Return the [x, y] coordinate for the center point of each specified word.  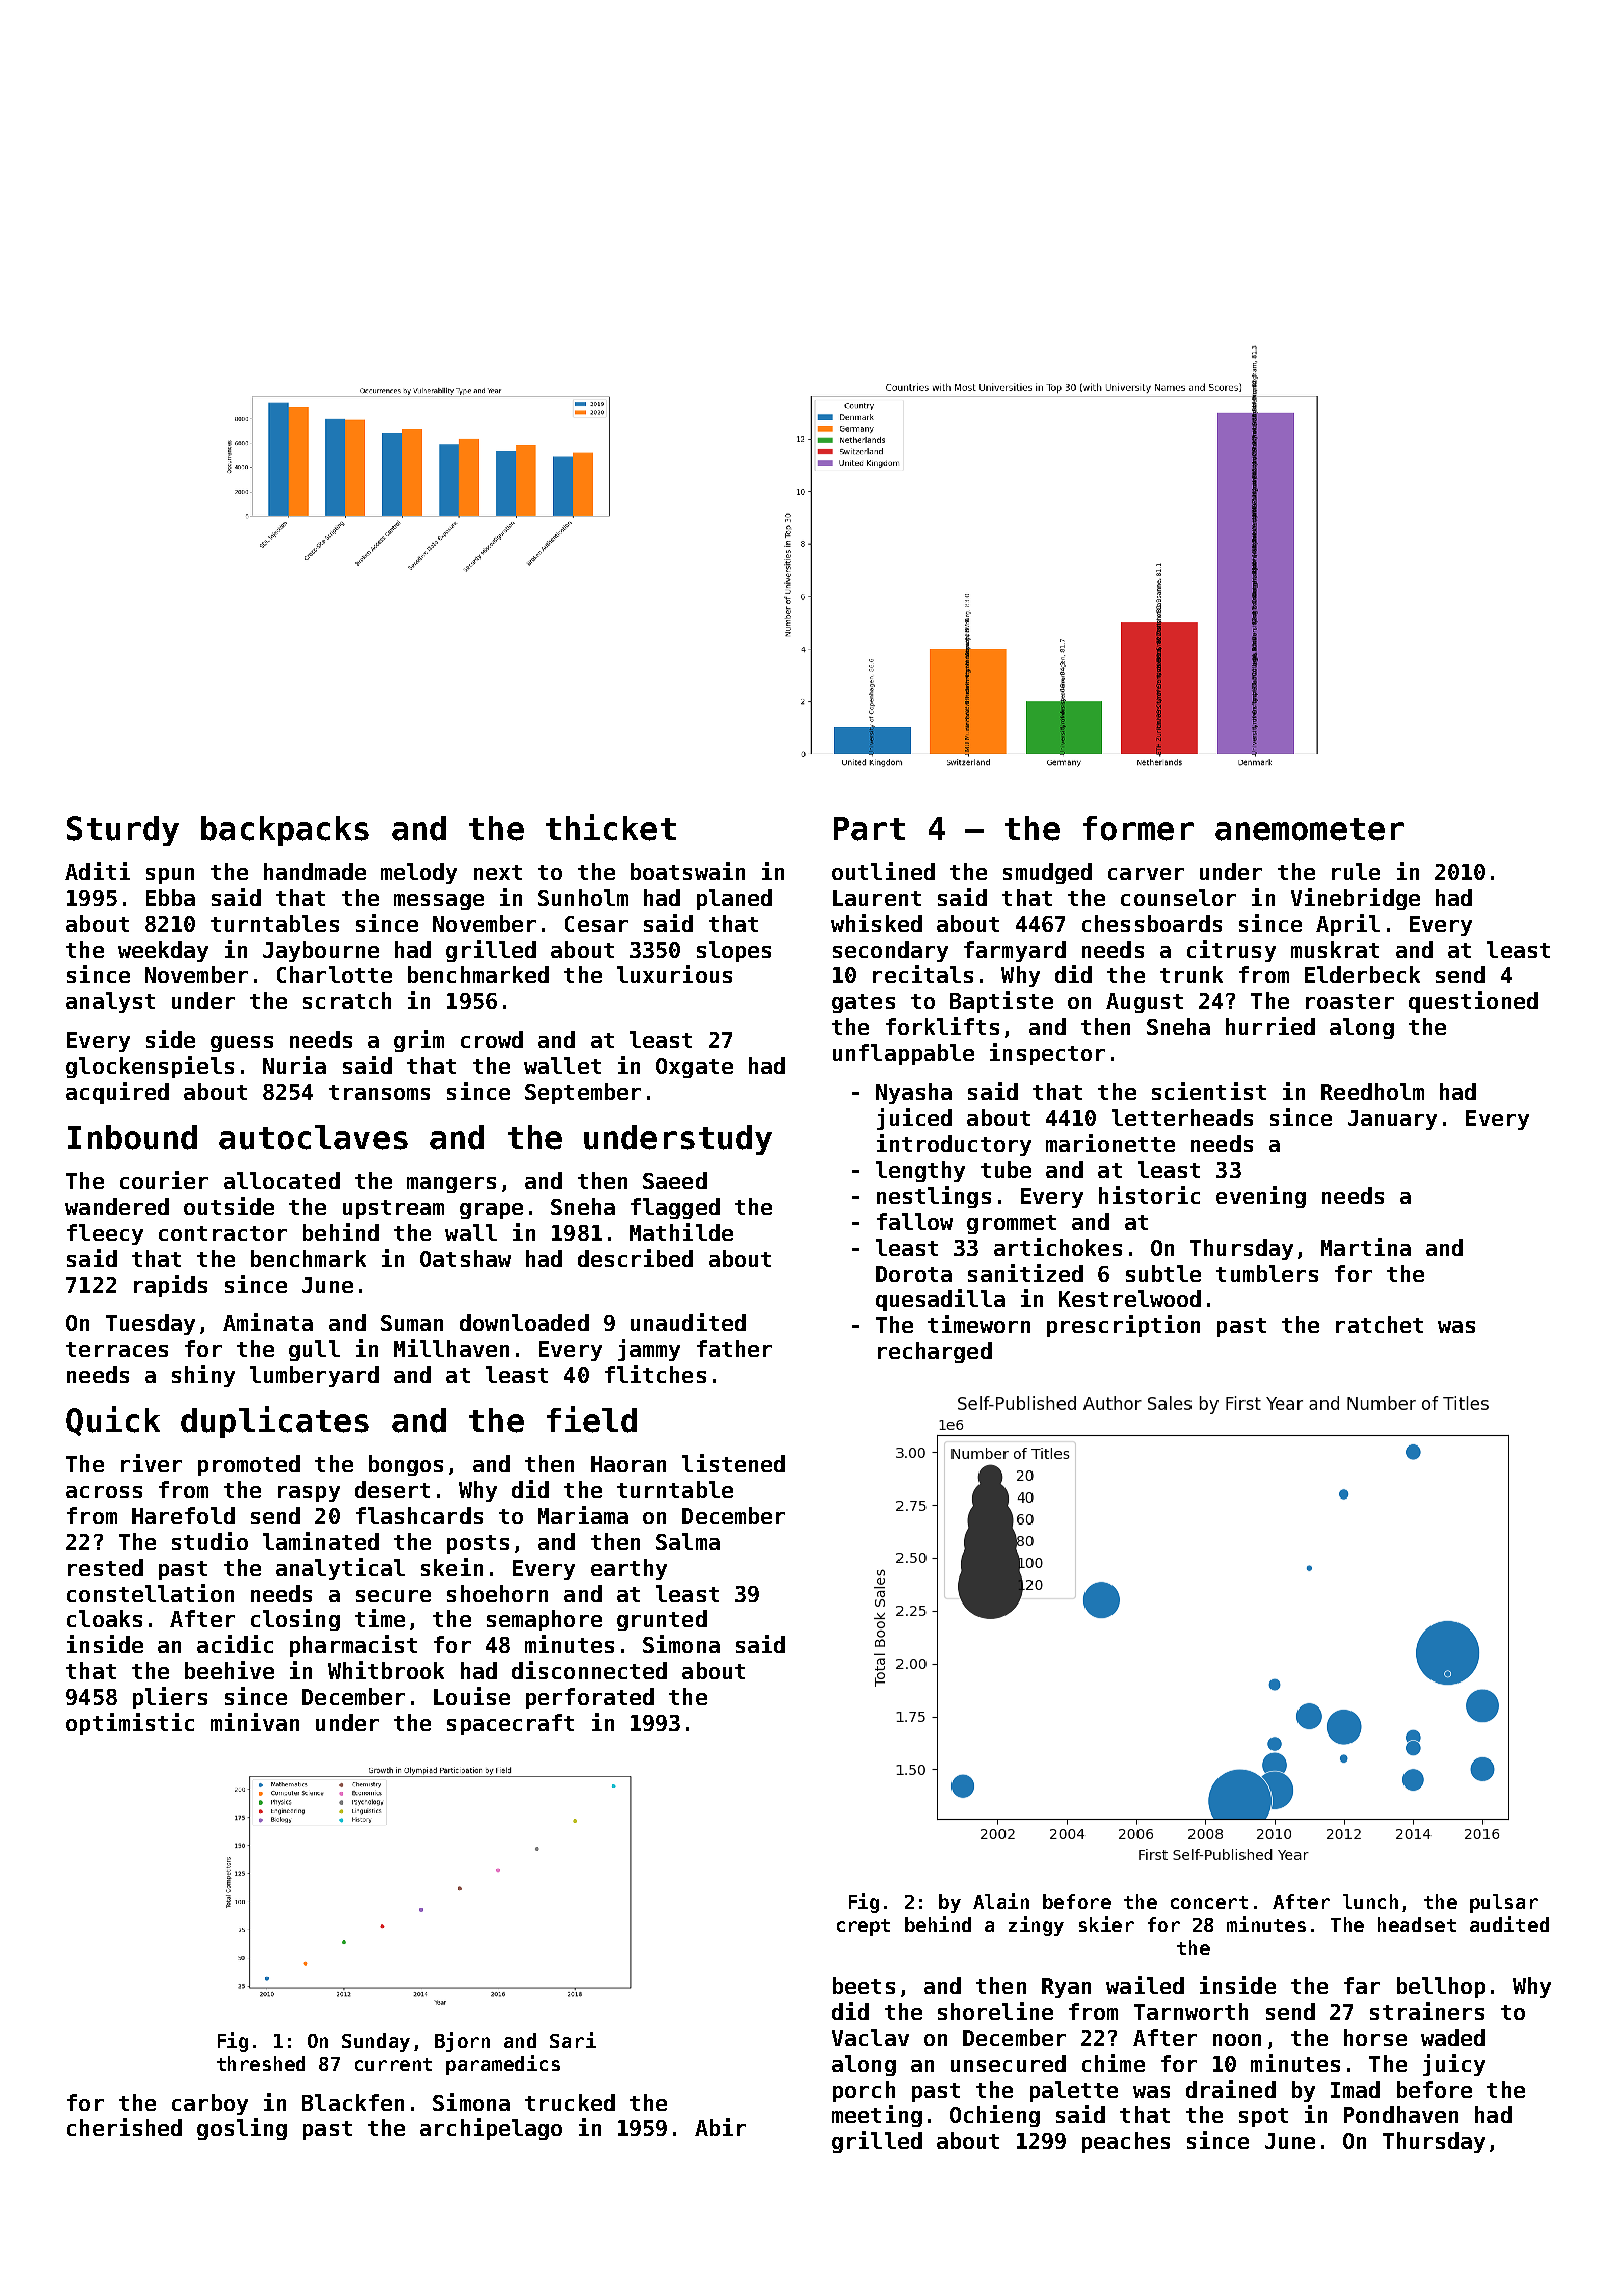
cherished [124, 2127]
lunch [1370, 1901]
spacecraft [510, 1724]
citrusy [1231, 951]
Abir [720, 2127]
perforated [590, 1698]
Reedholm [1372, 1091]
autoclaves [313, 1137]
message [439, 902]
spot [1263, 2117]
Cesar [596, 924]
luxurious [674, 974]
